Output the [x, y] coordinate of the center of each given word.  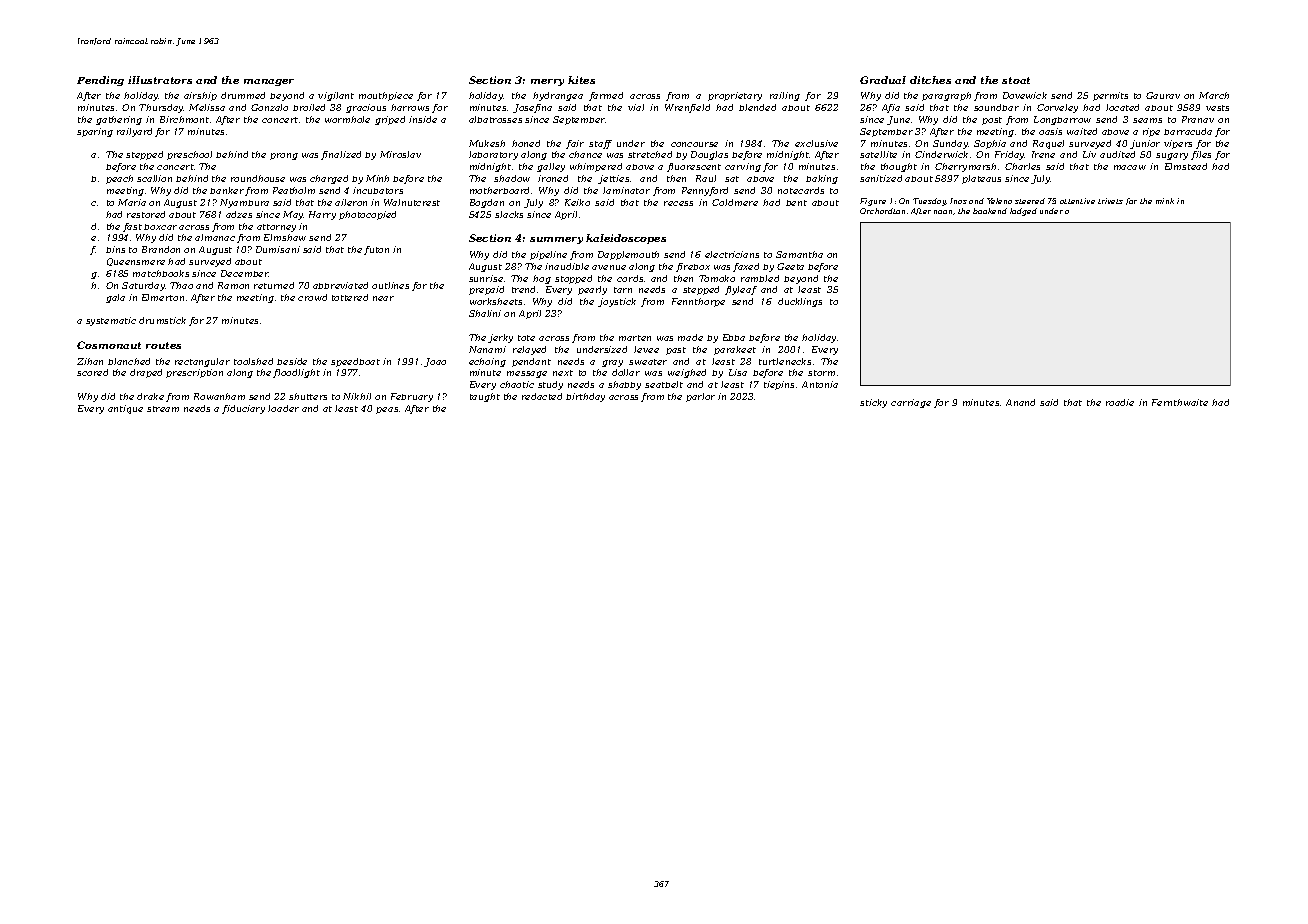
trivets [1110, 201]
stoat [1016, 80]
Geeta [790, 266]
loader [283, 408]
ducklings [800, 302]
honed [526, 143]
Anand [1020, 402]
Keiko [577, 202]
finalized [341, 155]
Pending [100, 81]
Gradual [883, 80]
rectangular [202, 362]
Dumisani [278, 249]
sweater [648, 362]
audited [1117, 154]
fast [132, 227]
